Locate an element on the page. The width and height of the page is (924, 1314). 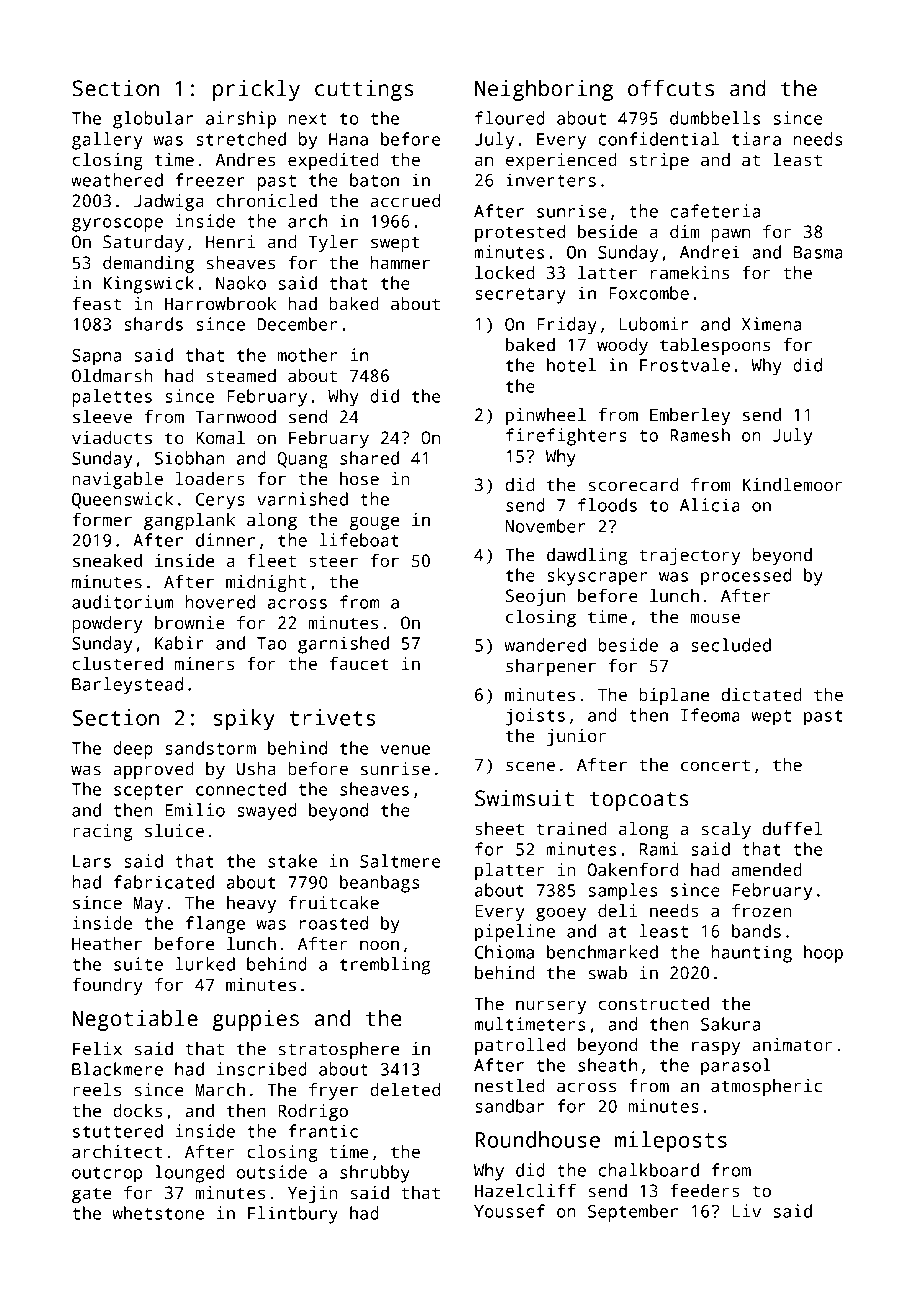
nestled is located at coordinates (510, 1086).
